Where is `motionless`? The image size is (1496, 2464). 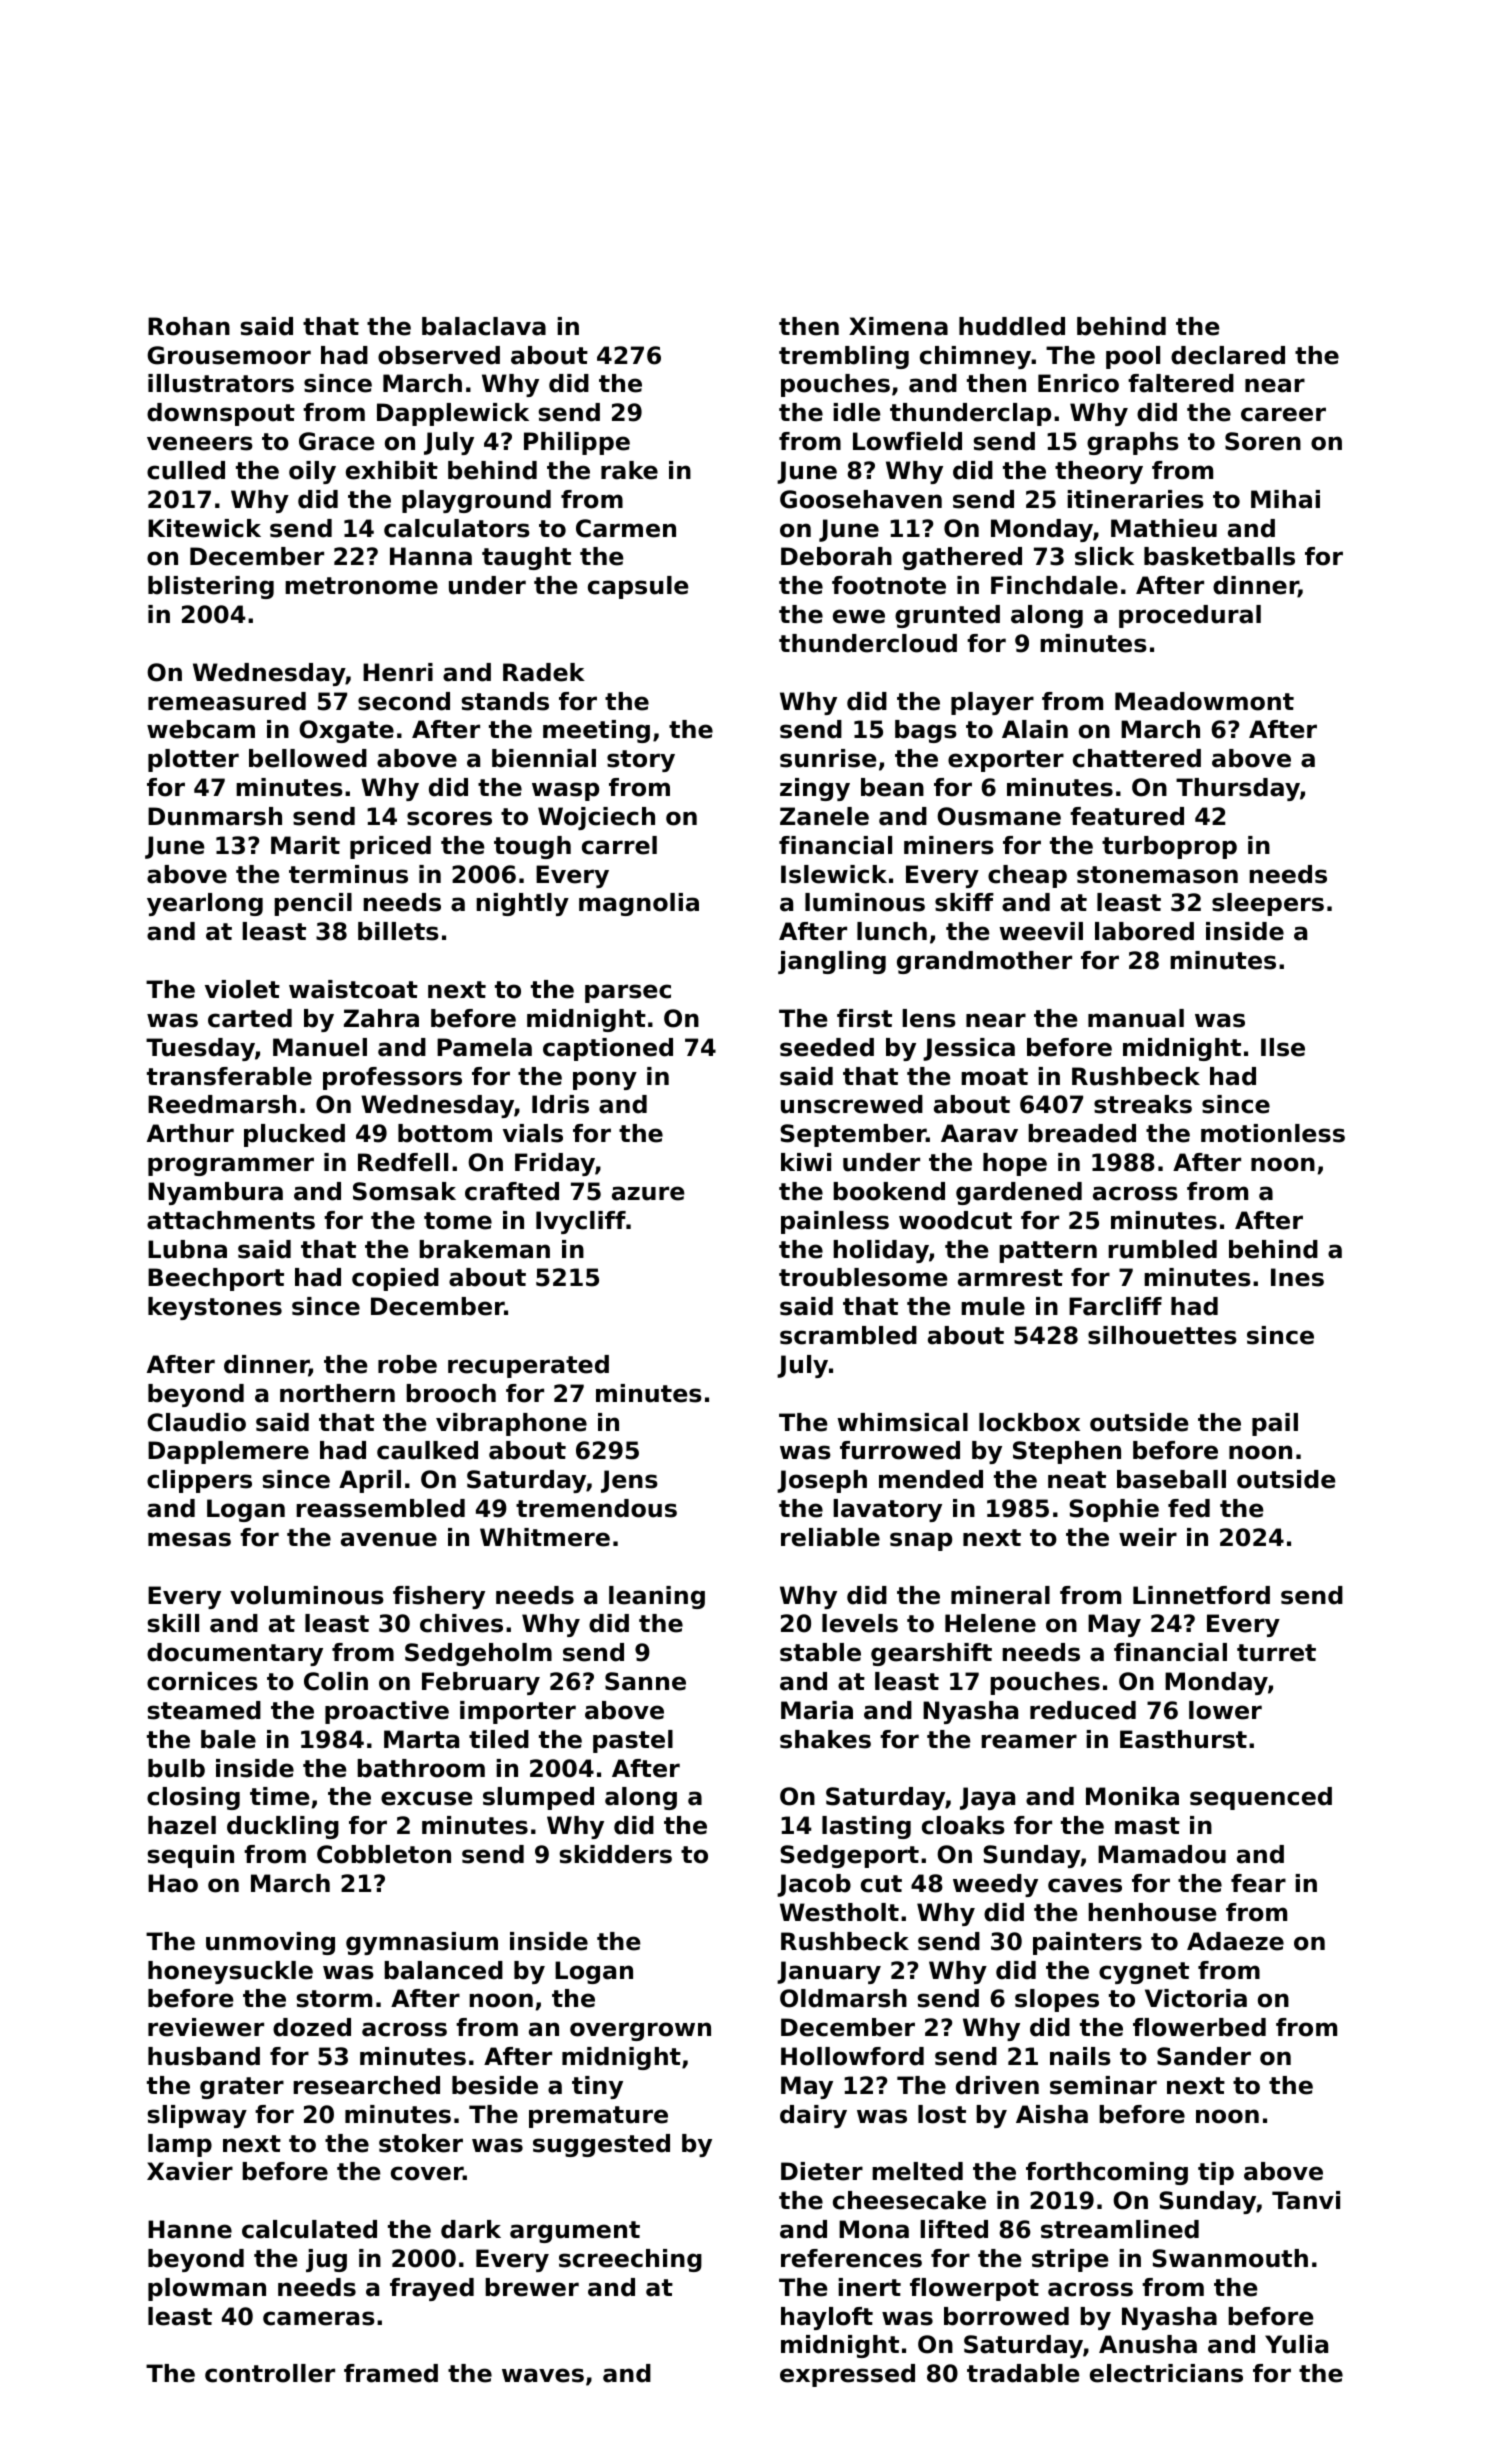
motionless is located at coordinates (1273, 1133).
